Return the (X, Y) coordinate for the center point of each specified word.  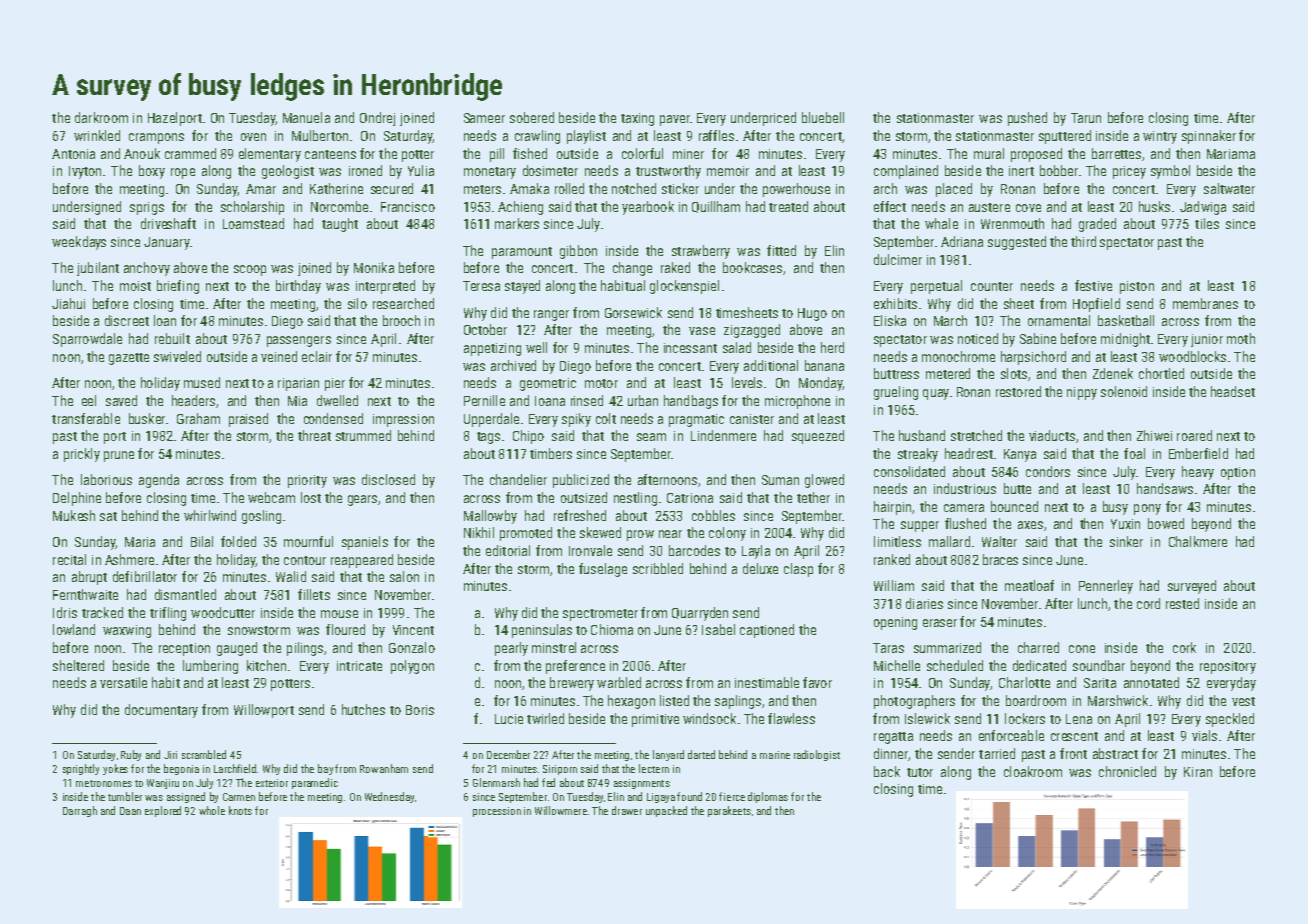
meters (482, 189)
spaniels (365, 543)
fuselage (603, 570)
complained (906, 172)
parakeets (729, 811)
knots (240, 810)
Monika (374, 267)
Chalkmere (1198, 541)
